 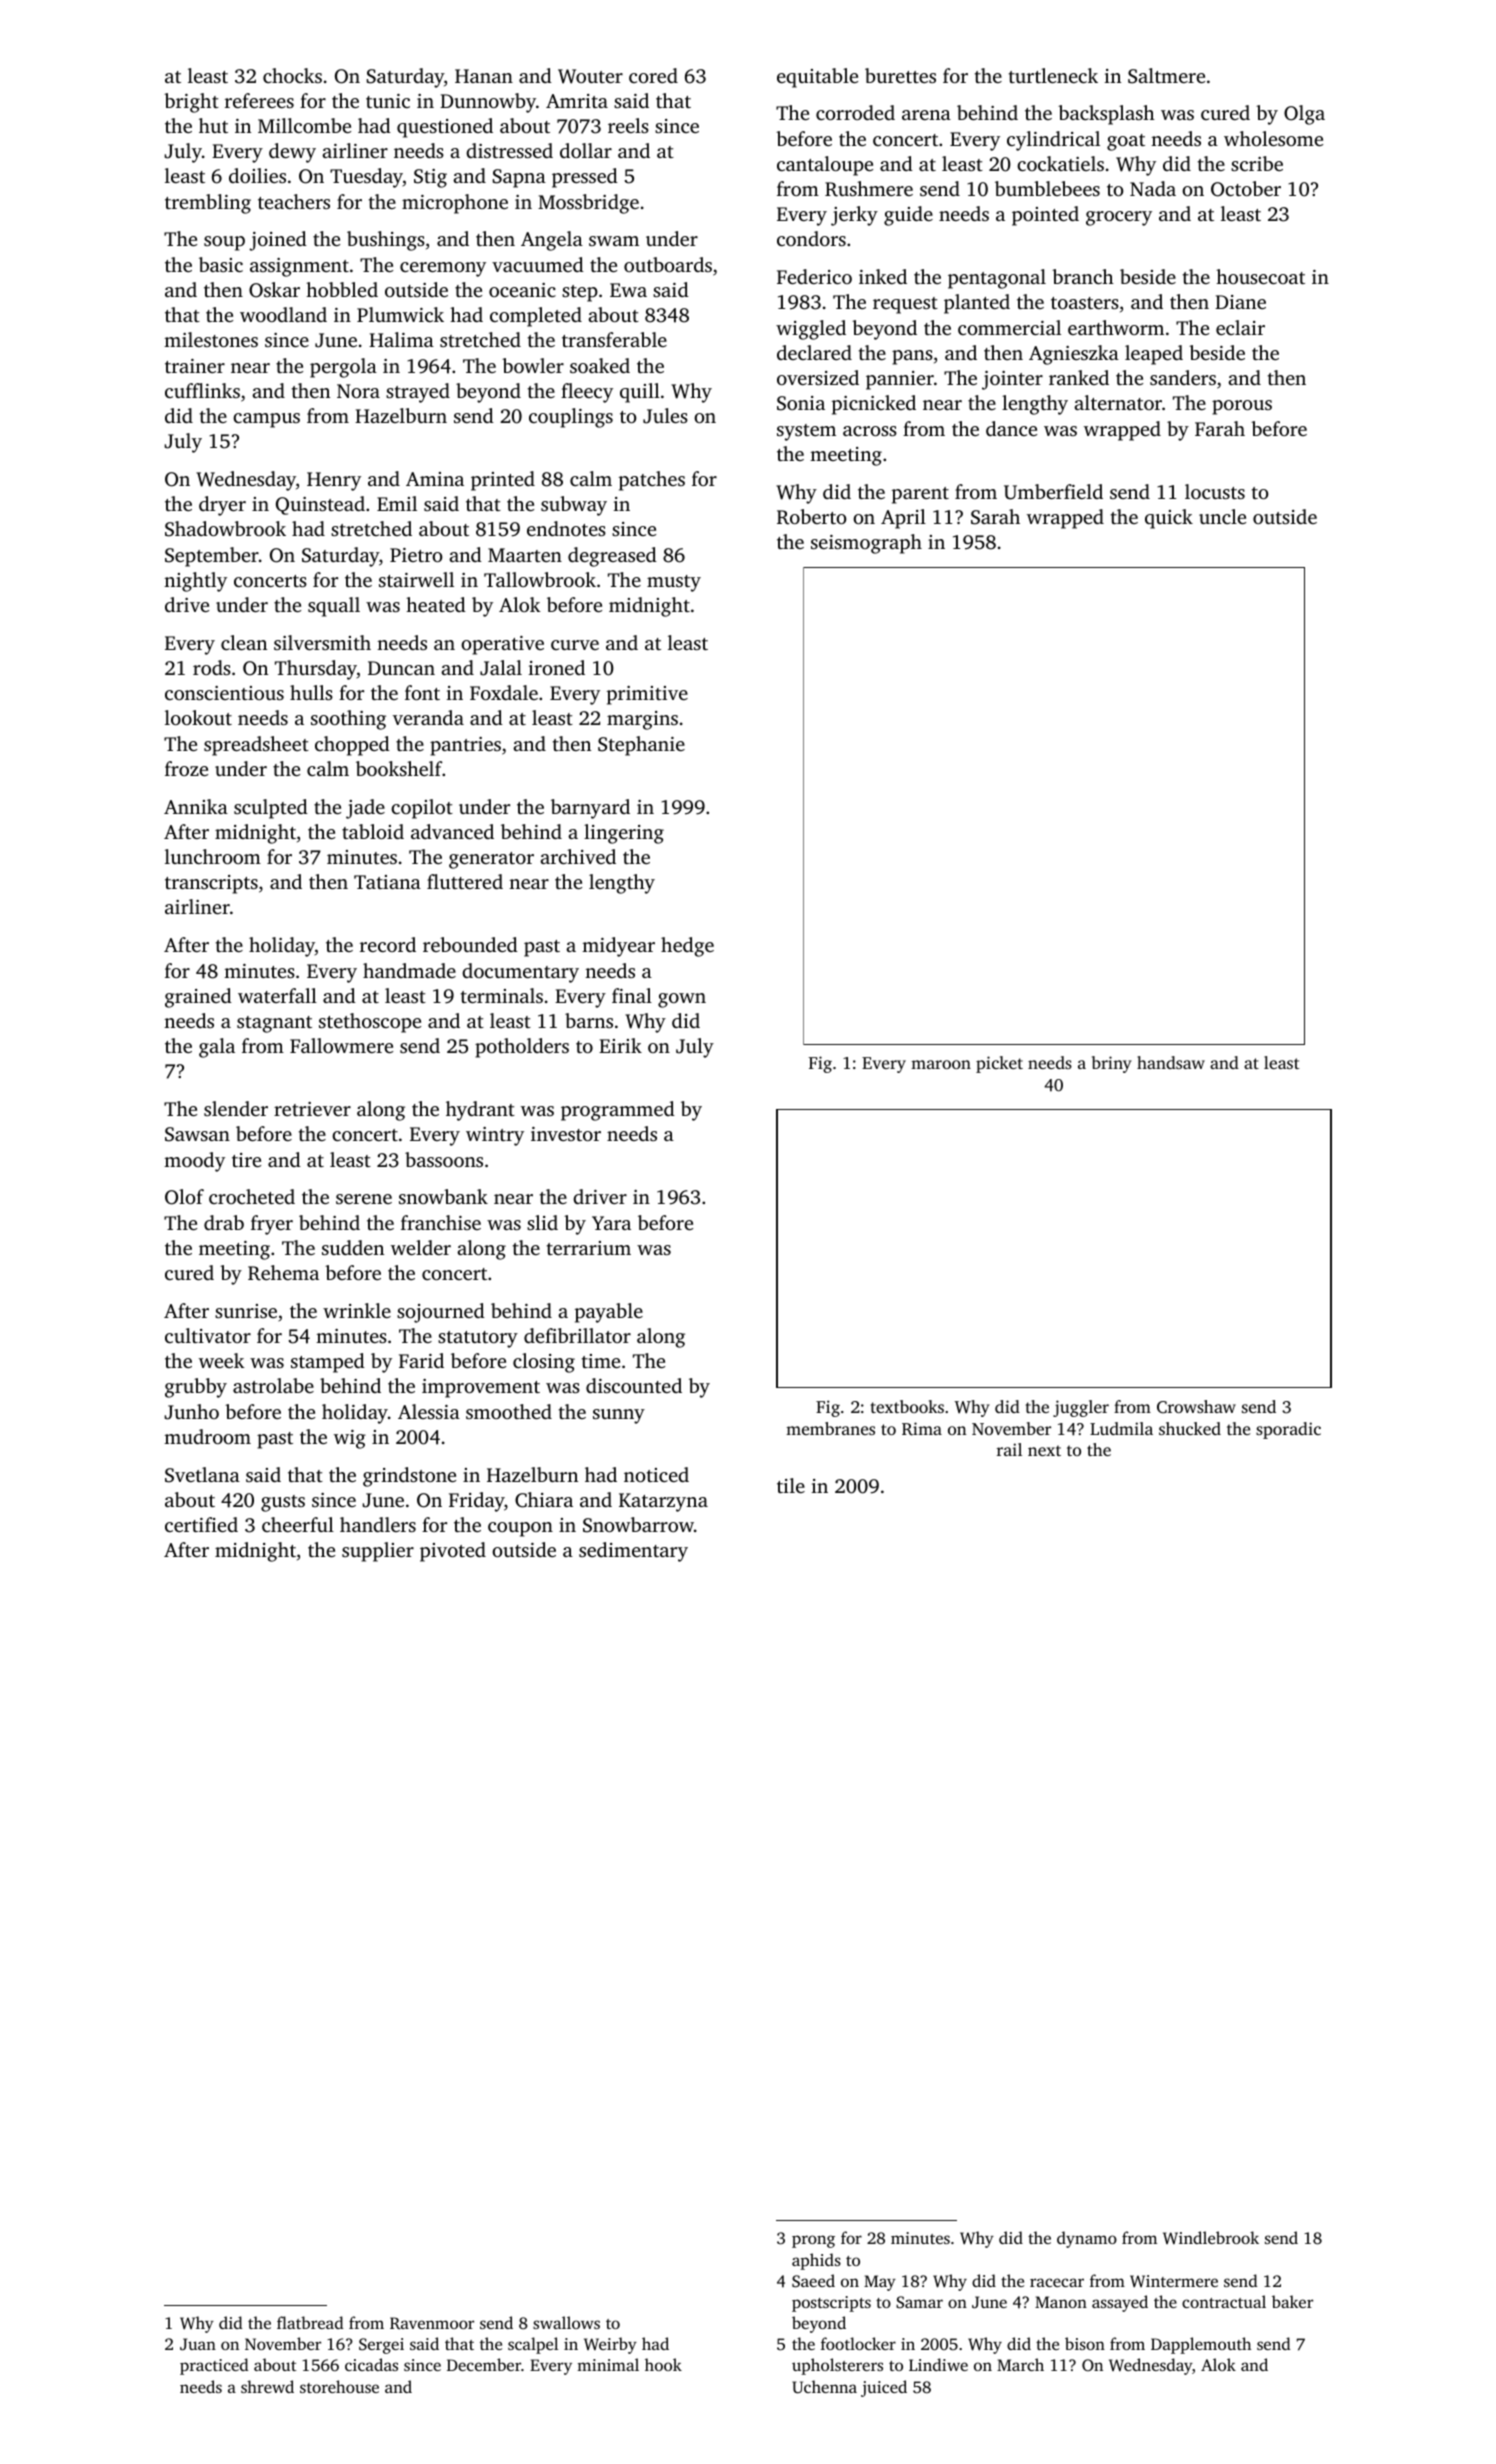 I want to click on hook, so click(x=663, y=2364).
